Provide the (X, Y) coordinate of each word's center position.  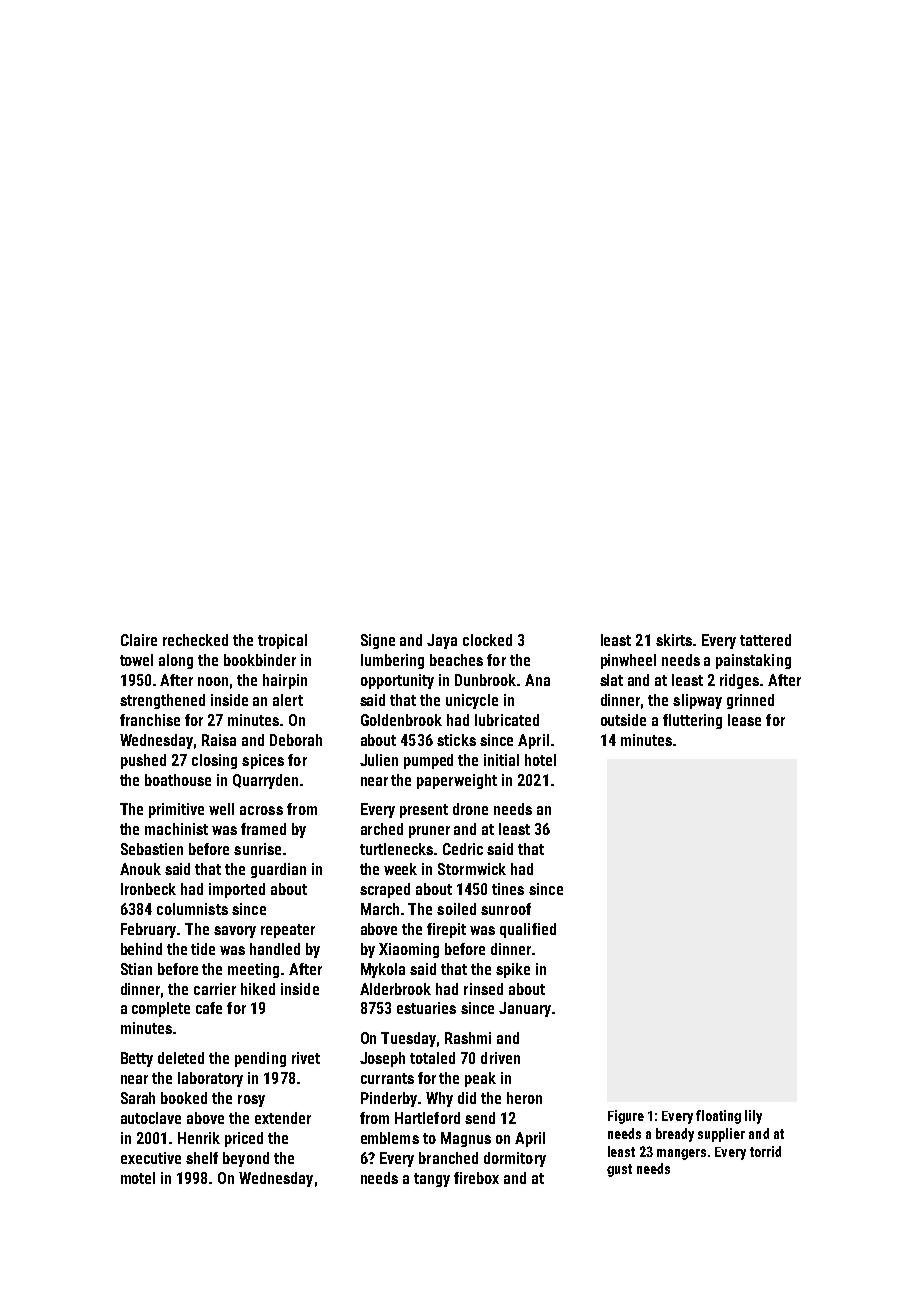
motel (138, 1178)
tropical (282, 641)
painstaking (753, 661)
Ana (537, 680)
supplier (721, 1135)
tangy (432, 1180)
